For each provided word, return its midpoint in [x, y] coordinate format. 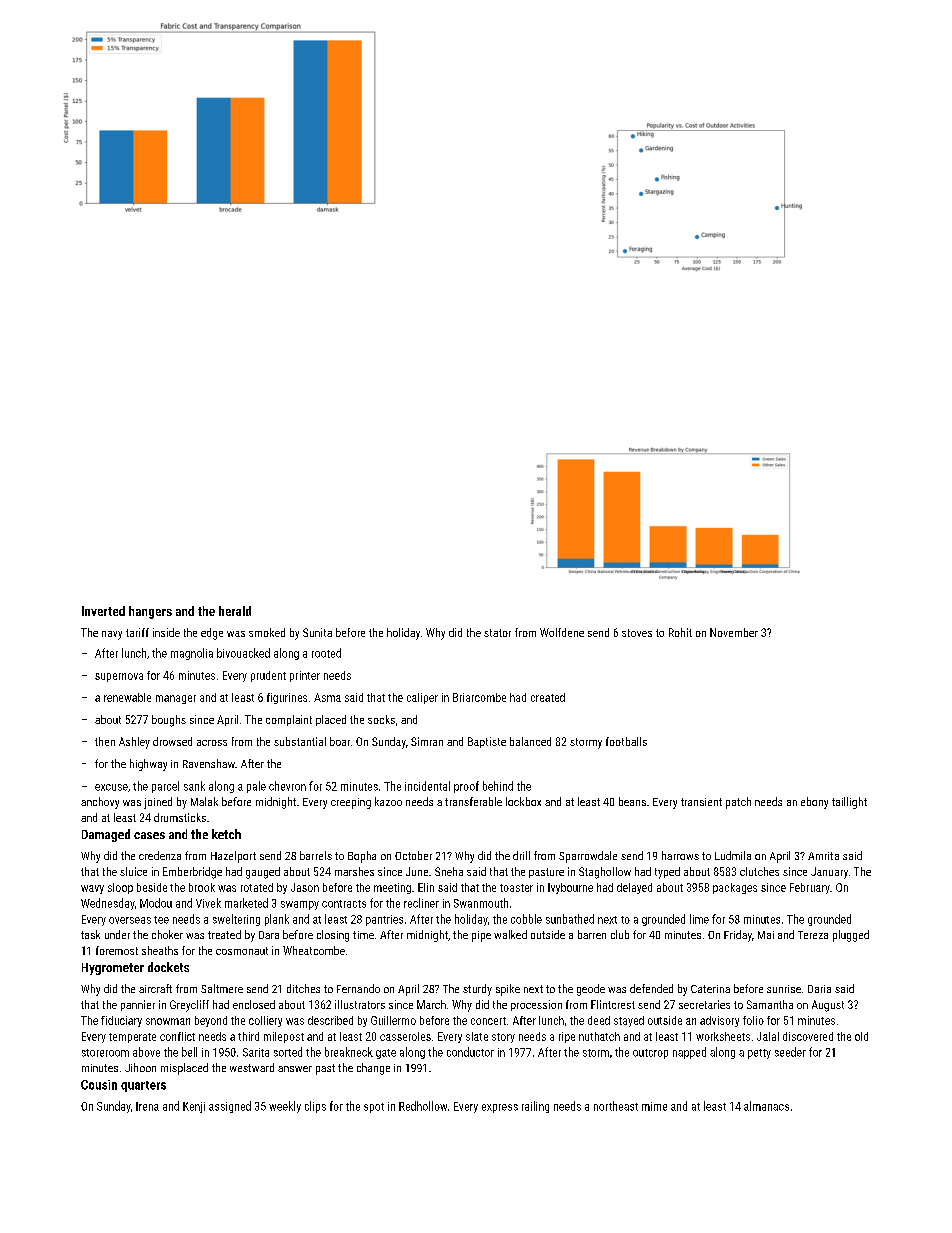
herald [235, 611]
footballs [626, 741]
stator [497, 633]
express [500, 1108]
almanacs [766, 1106]
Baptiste [487, 742]
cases [149, 835]
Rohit [680, 632]
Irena [147, 1106]
